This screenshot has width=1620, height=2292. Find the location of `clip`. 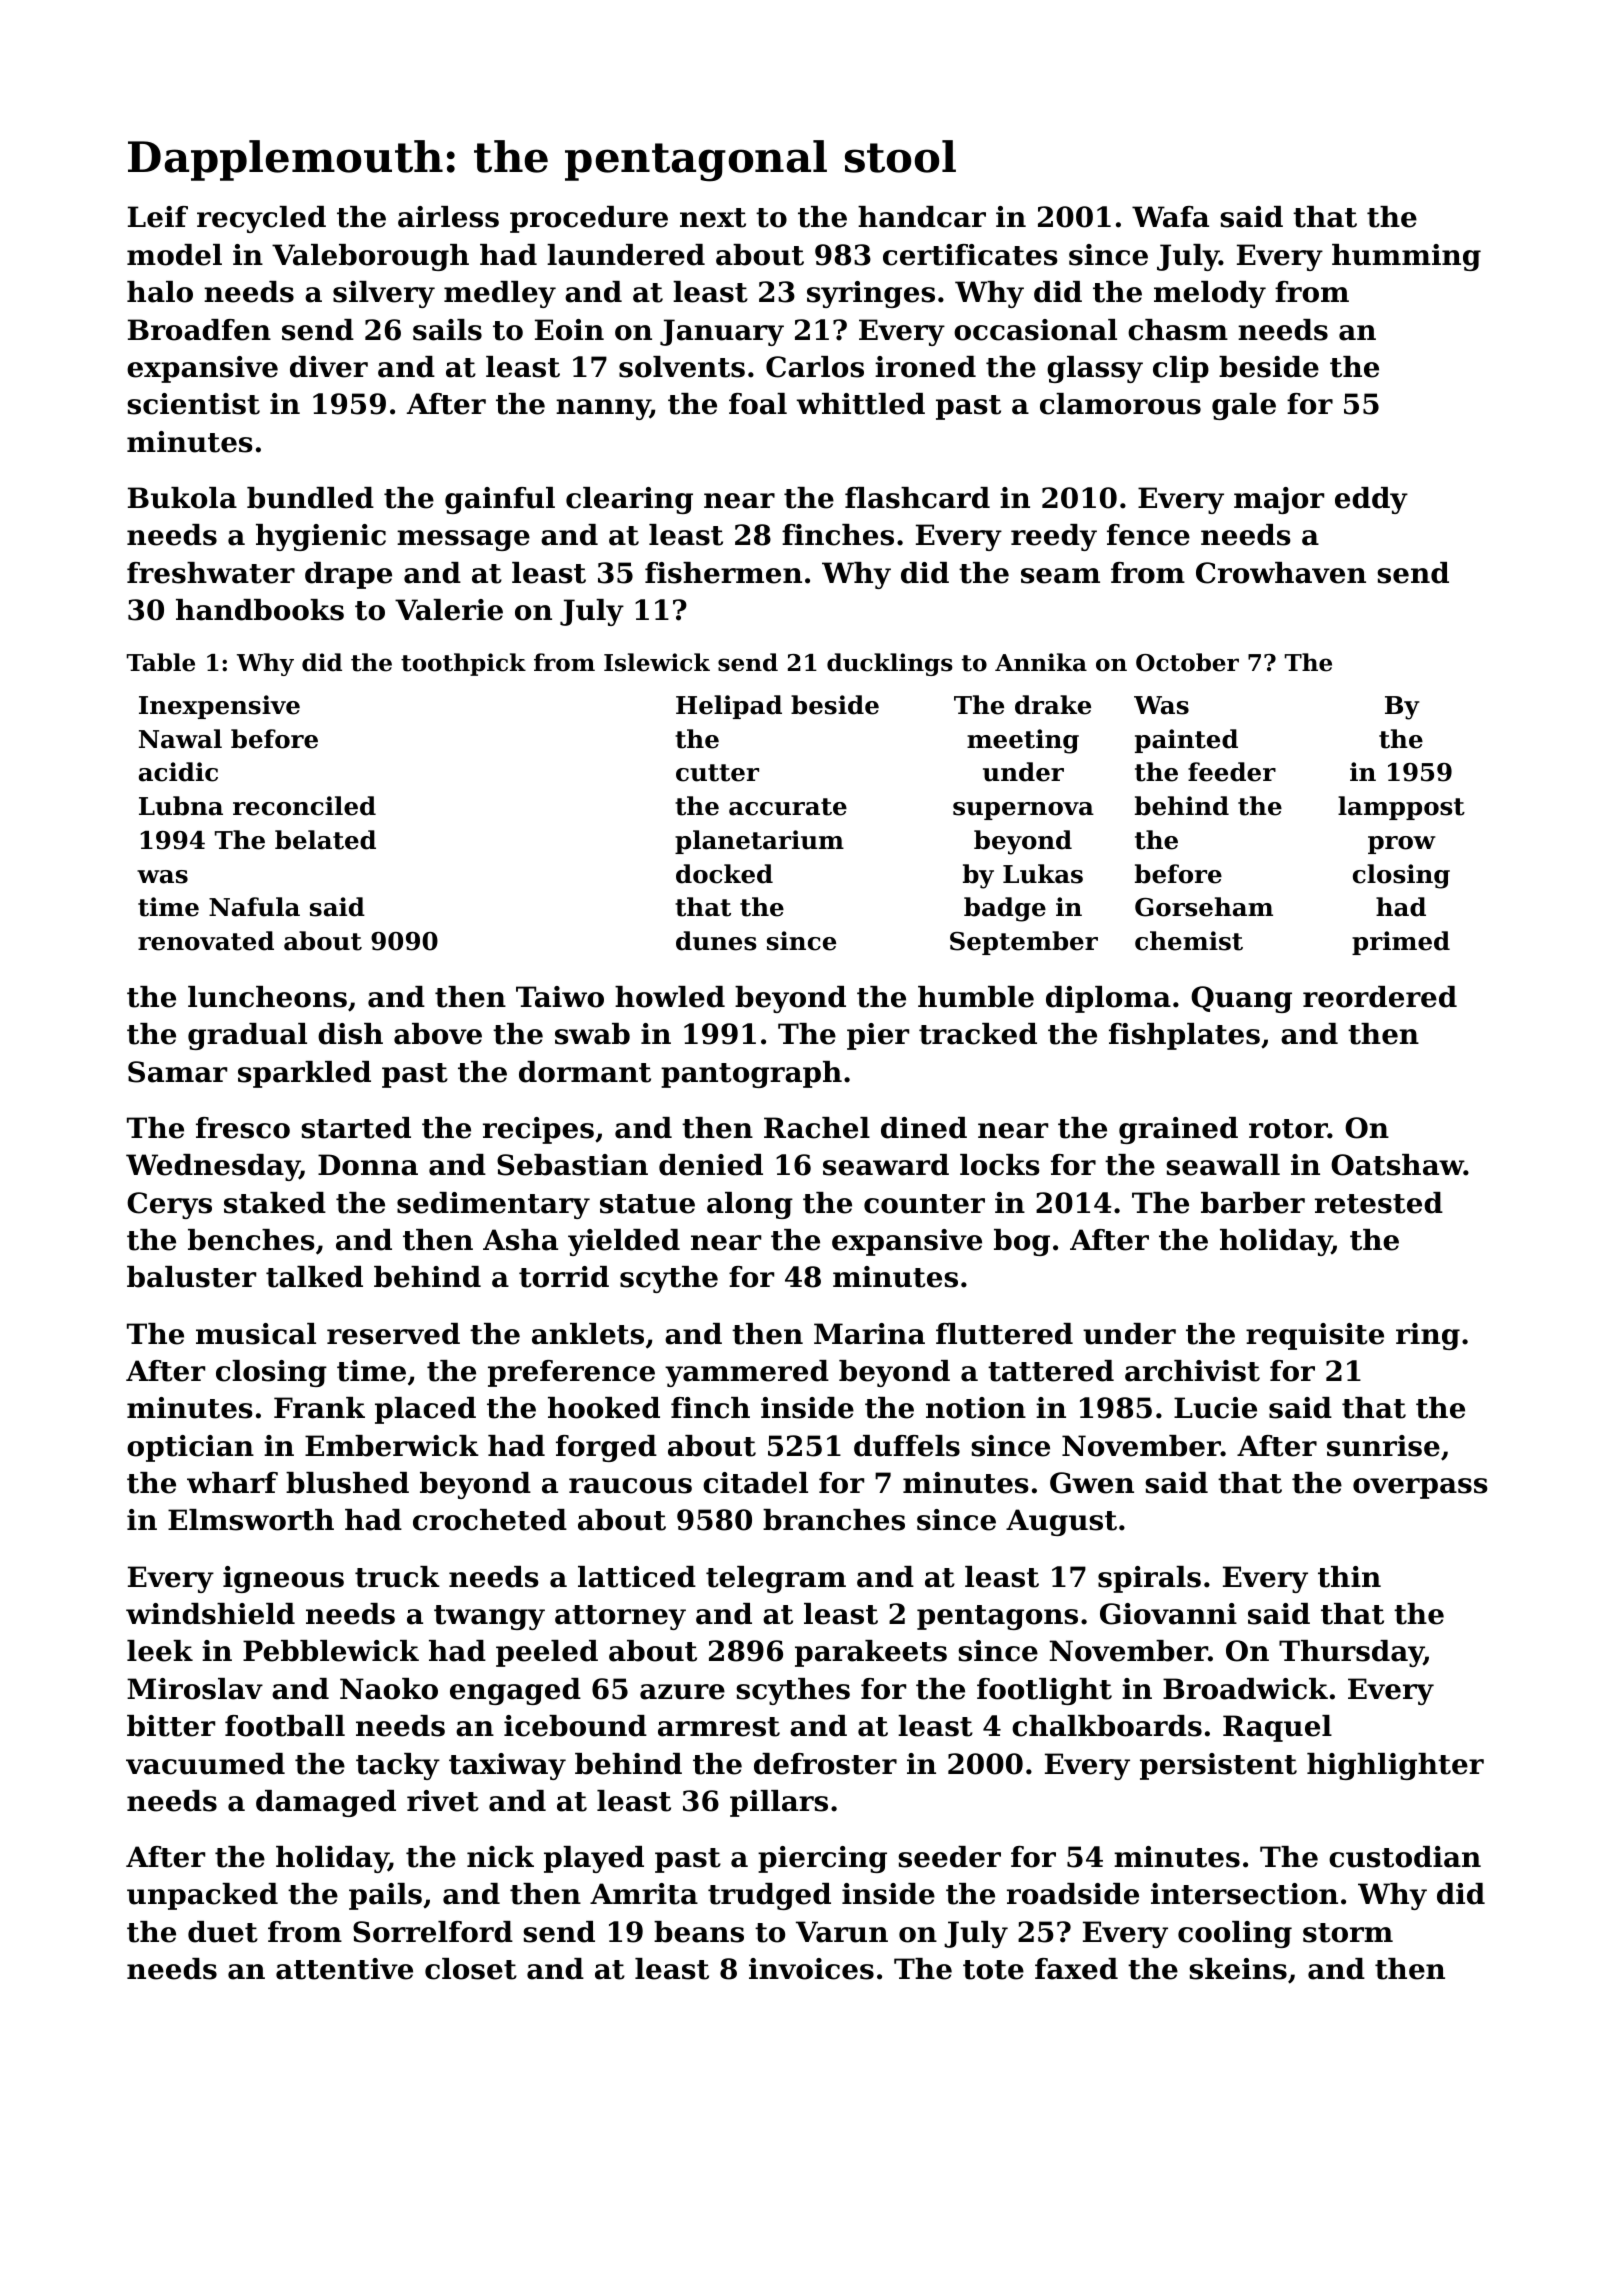

clip is located at coordinates (1181, 369).
